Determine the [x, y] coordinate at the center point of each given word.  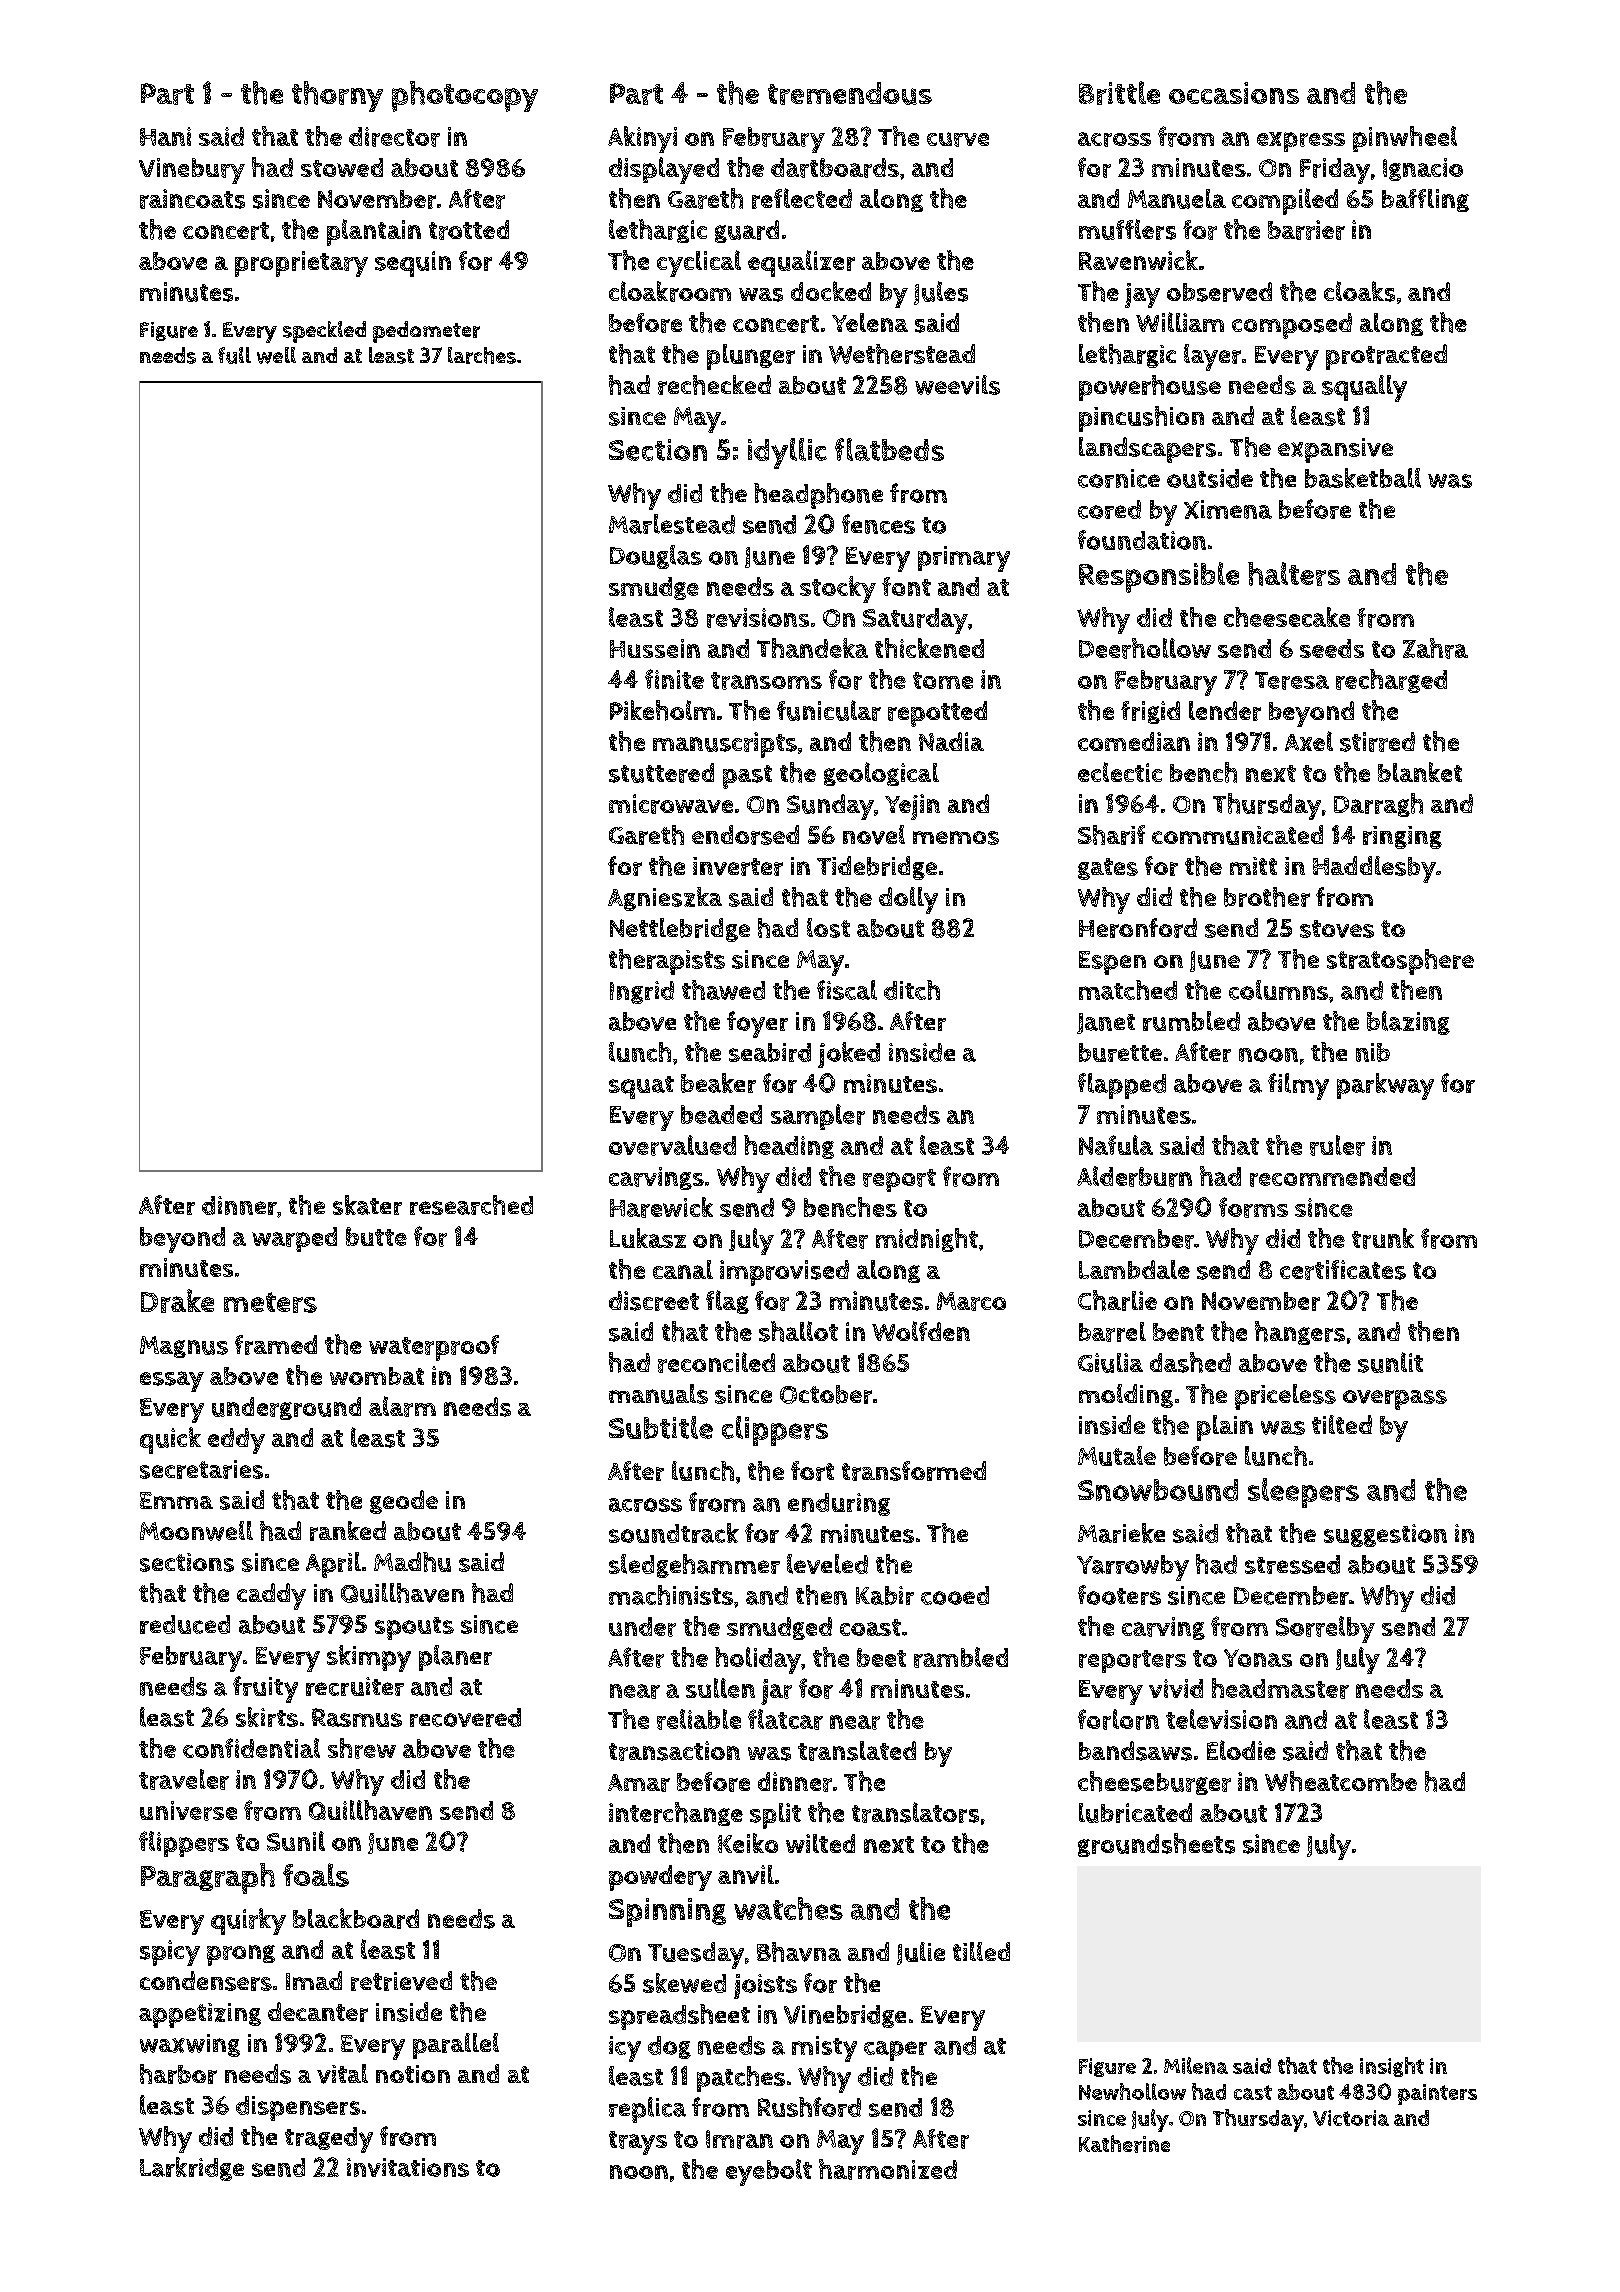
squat [641, 1087]
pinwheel [1405, 139]
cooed [955, 1595]
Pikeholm [662, 710]
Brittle [1119, 93]
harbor [178, 2074]
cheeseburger [1154, 1783]
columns [1278, 990]
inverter [738, 866]
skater [367, 1205]
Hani [165, 136]
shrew [362, 1748]
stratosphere [1400, 962]
